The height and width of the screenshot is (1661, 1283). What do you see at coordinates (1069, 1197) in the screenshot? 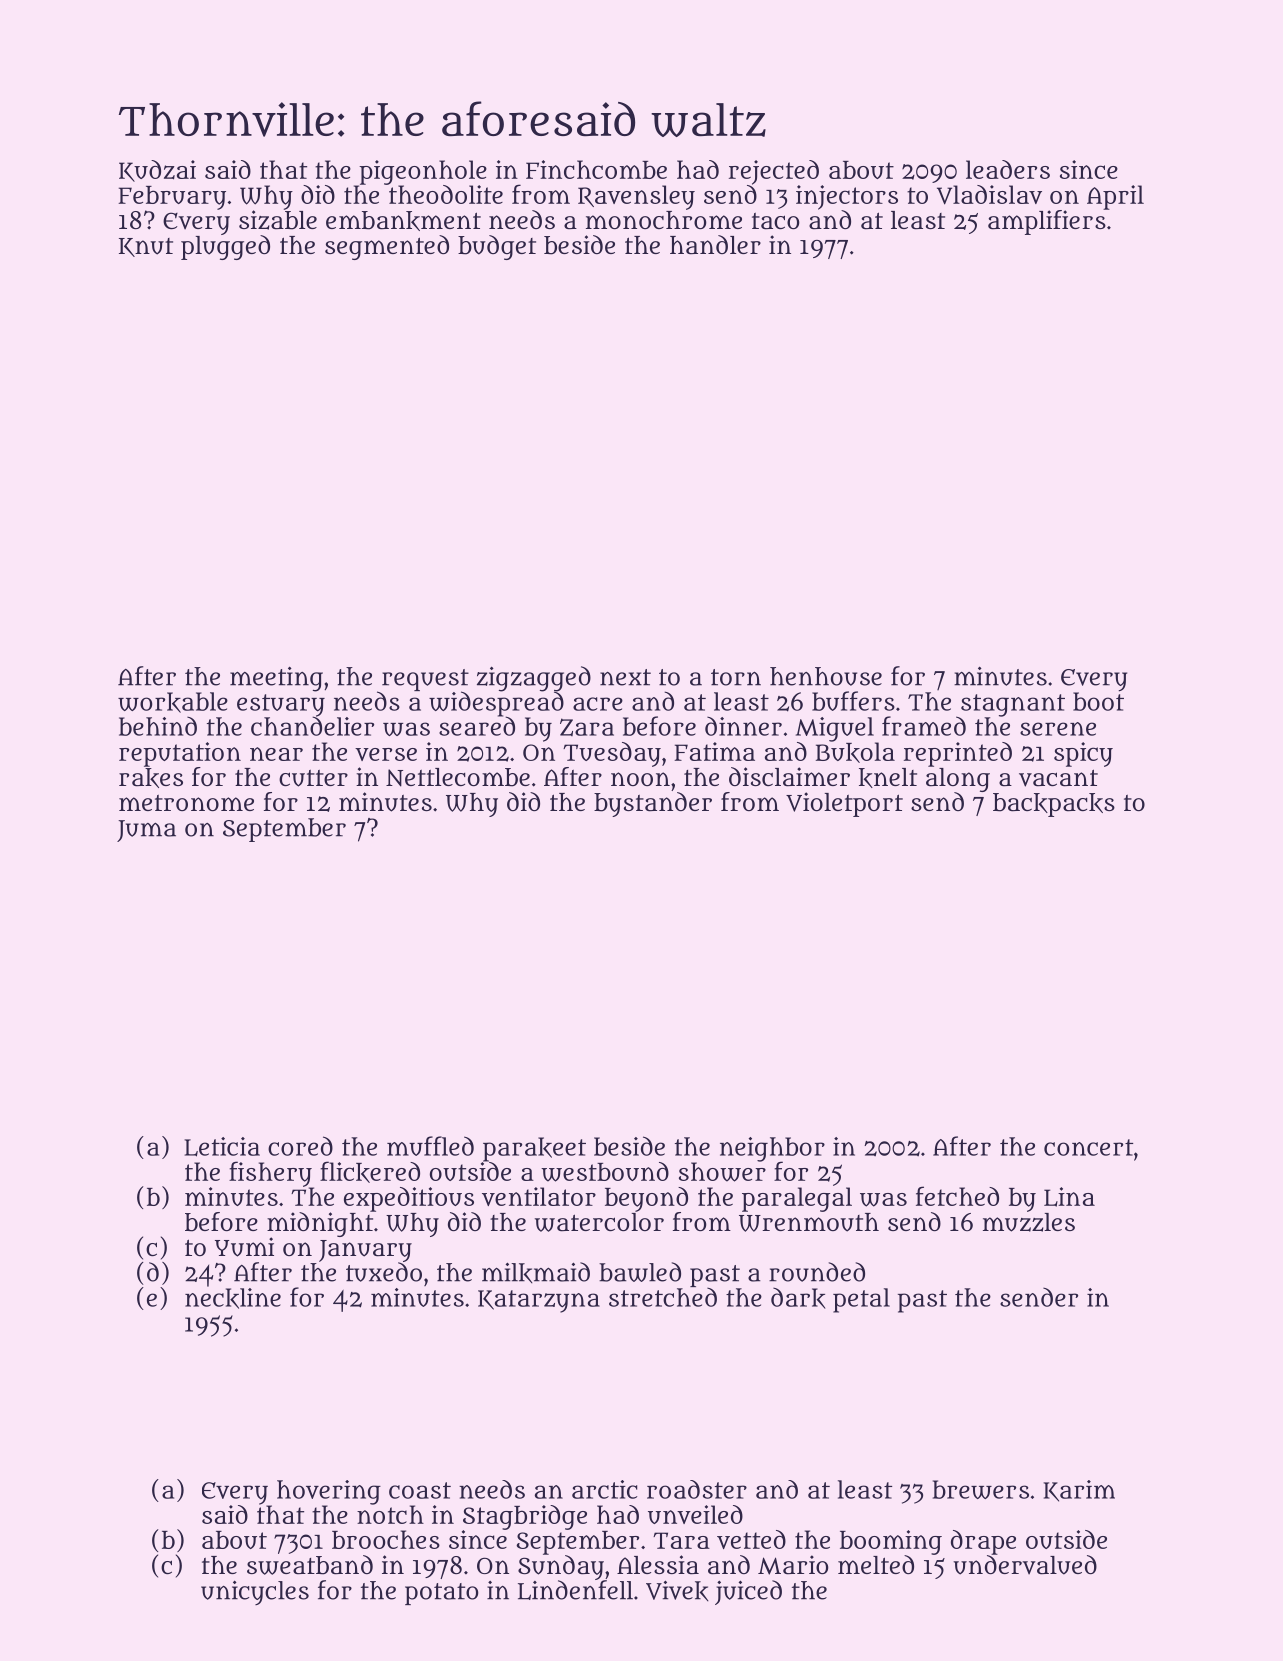
I see `Lina` at bounding box center [1069, 1197].
